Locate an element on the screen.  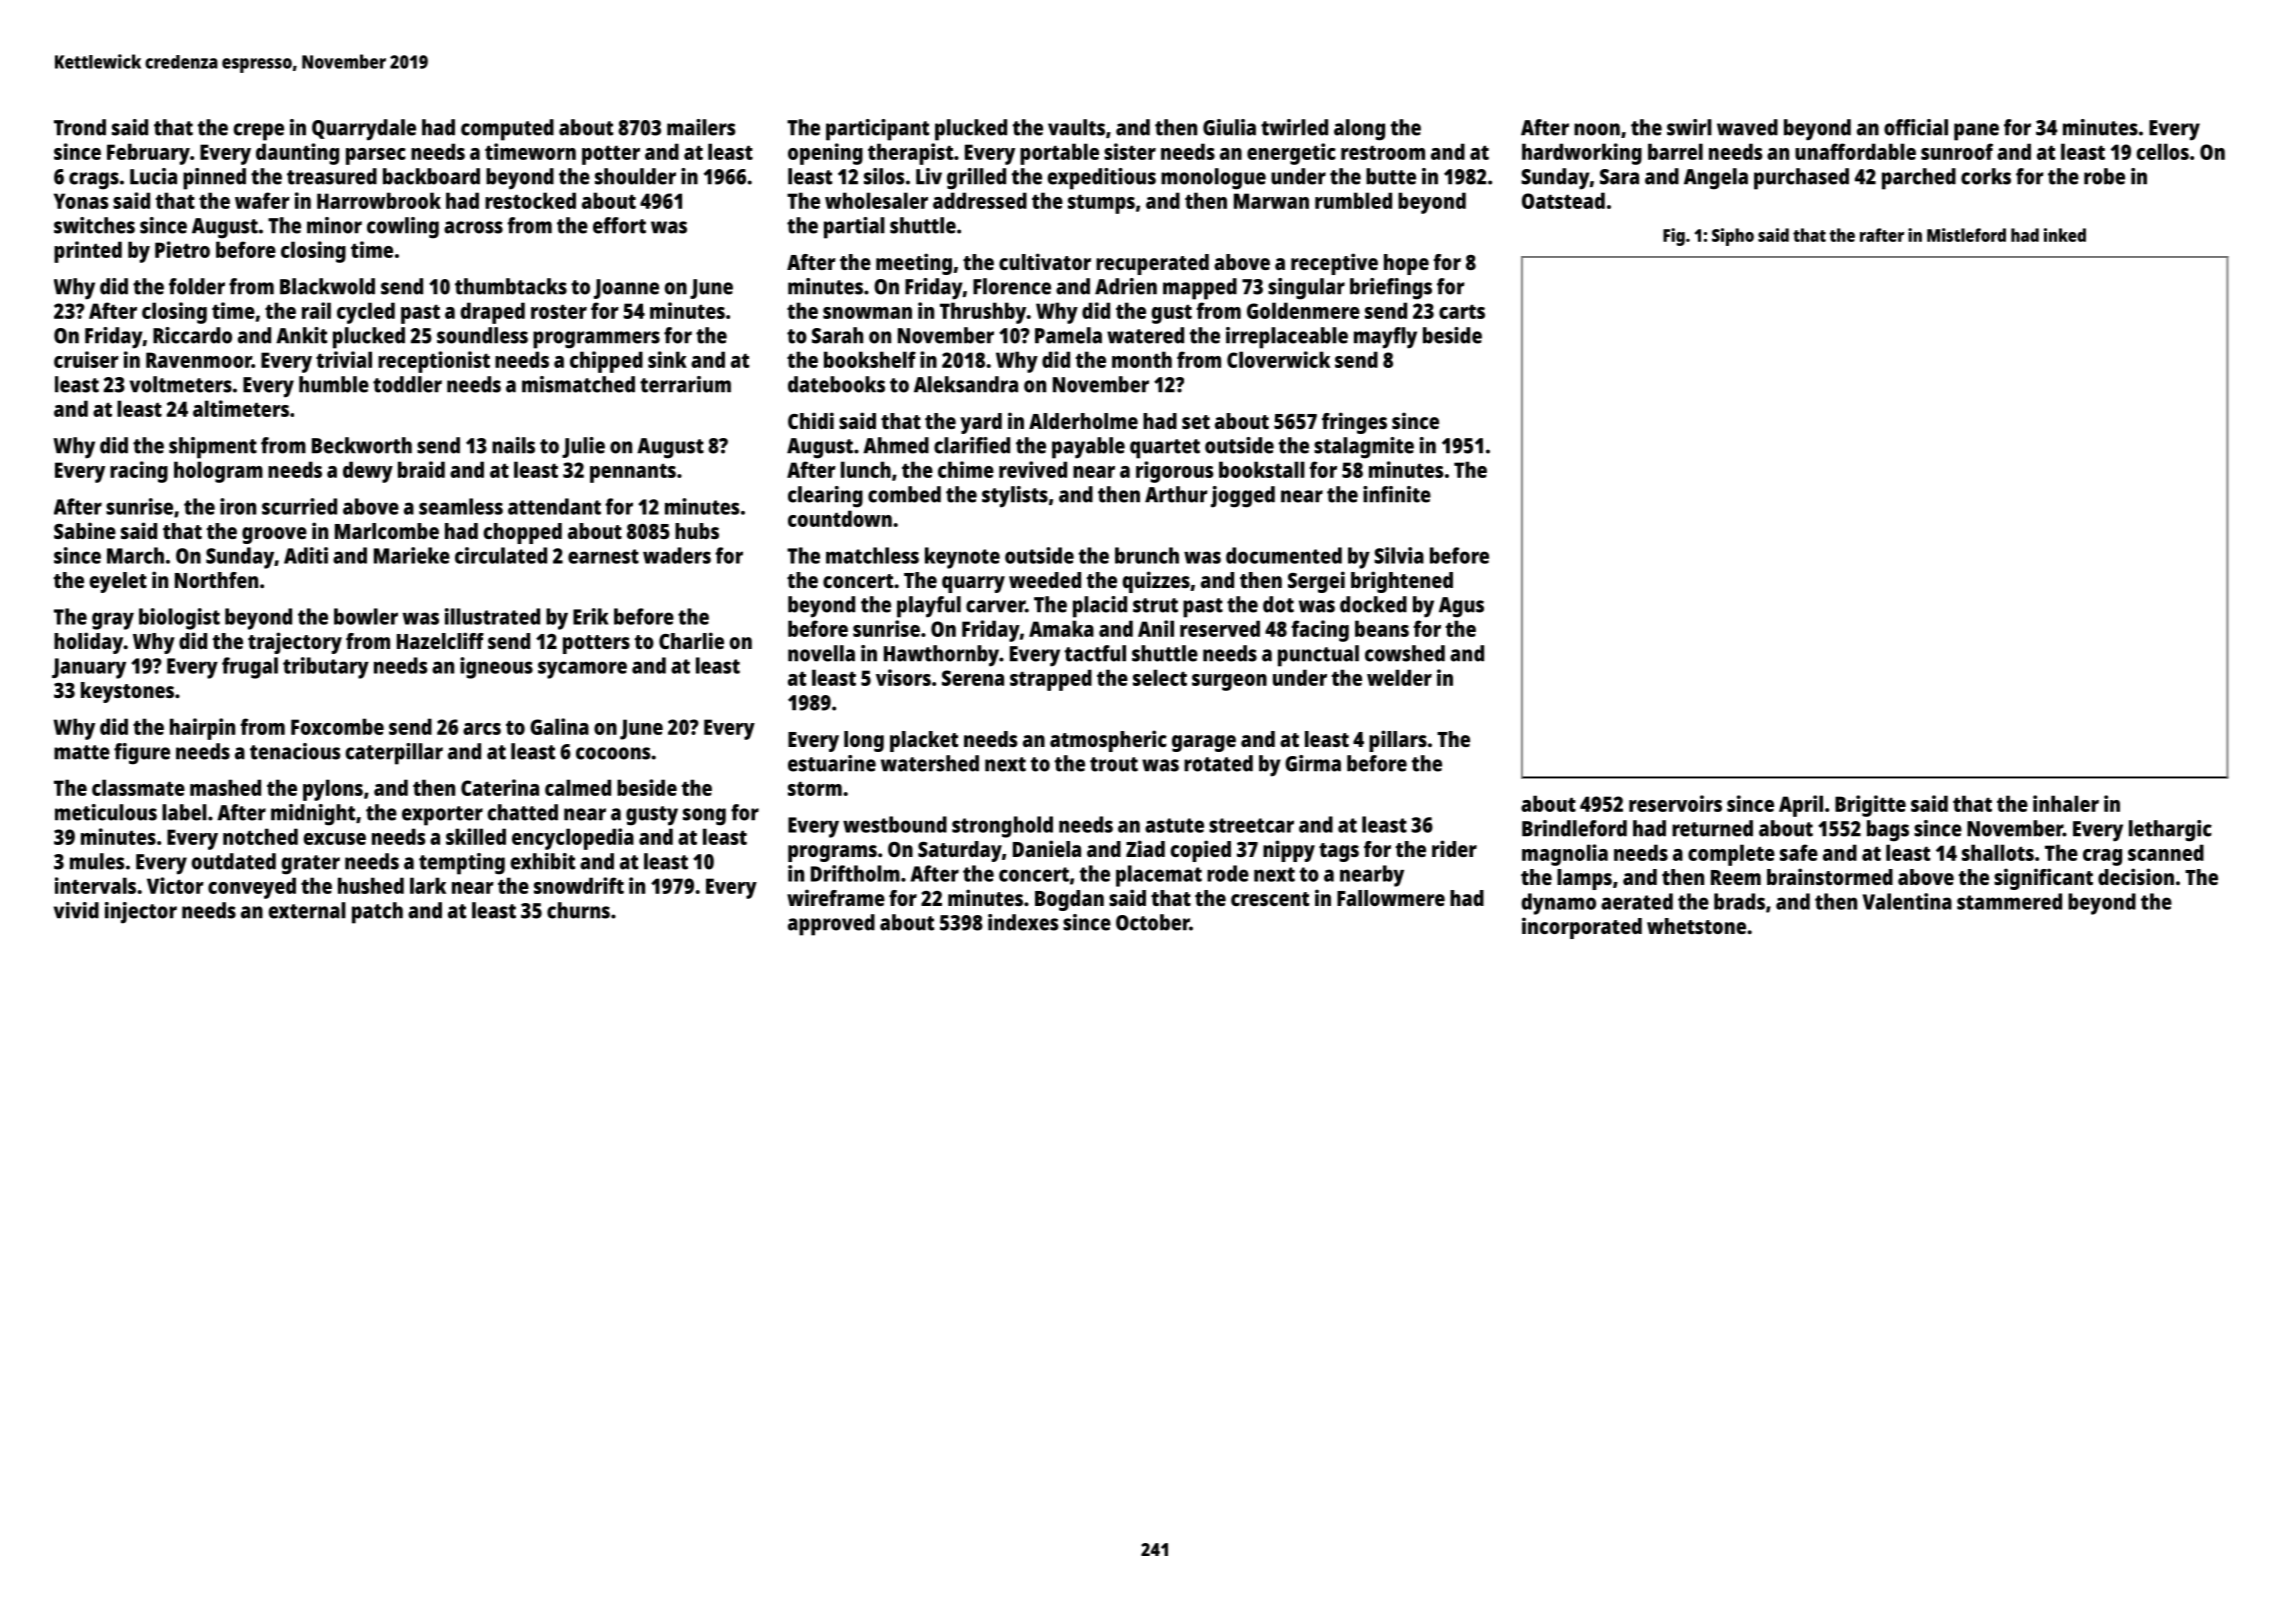
braid is located at coordinates (421, 469).
